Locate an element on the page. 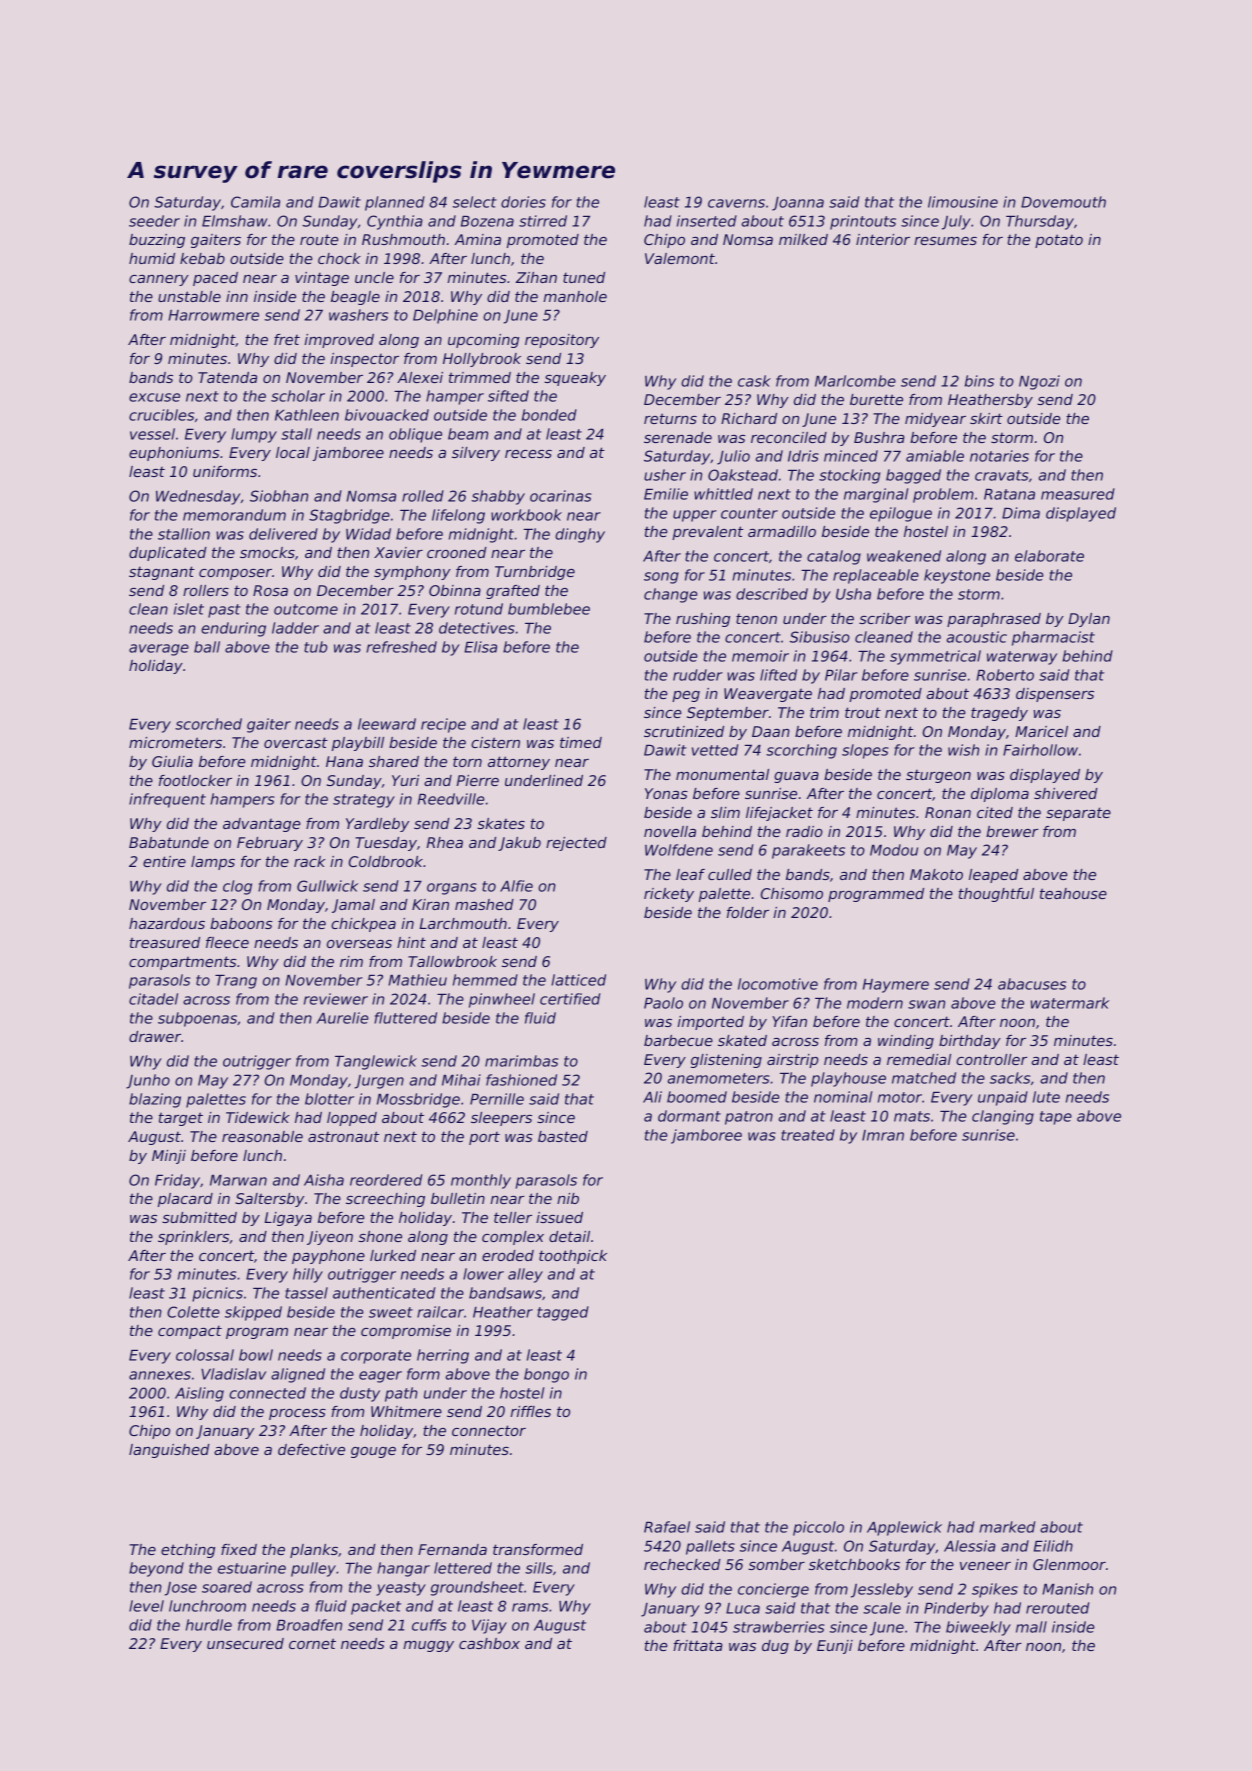  advantage is located at coordinates (261, 825).
